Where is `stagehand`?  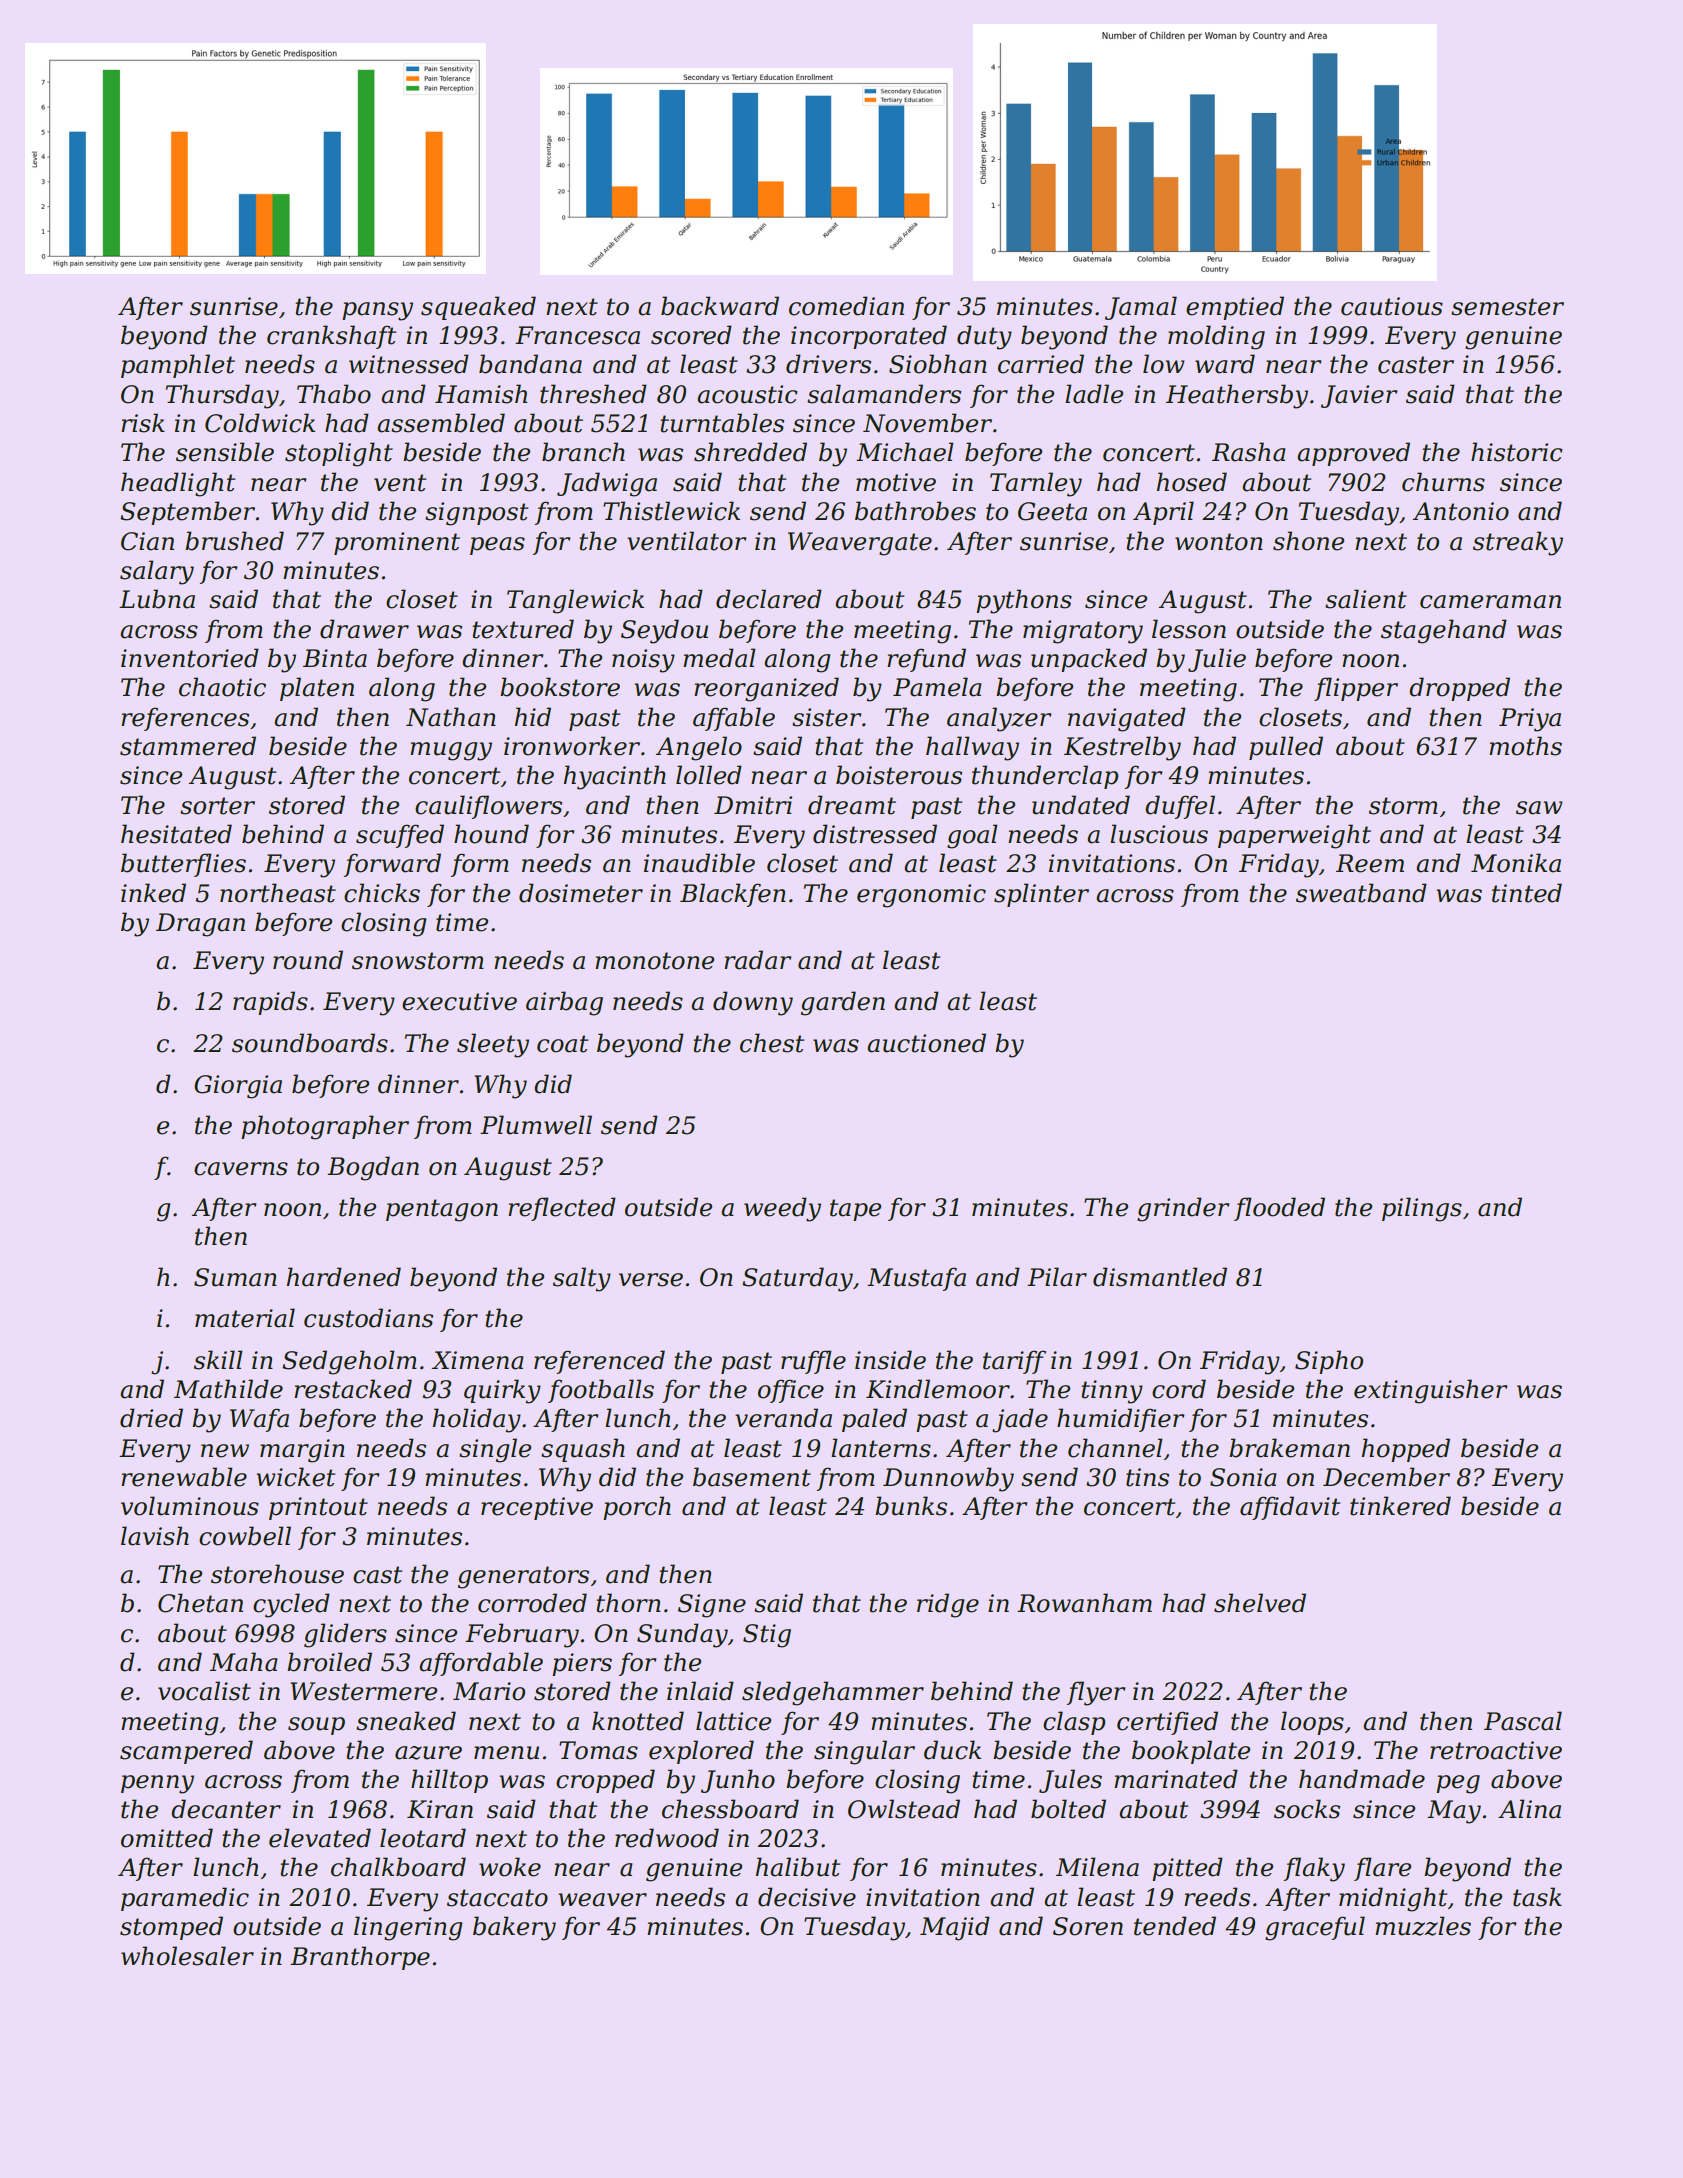 stagehand is located at coordinates (1444, 631).
